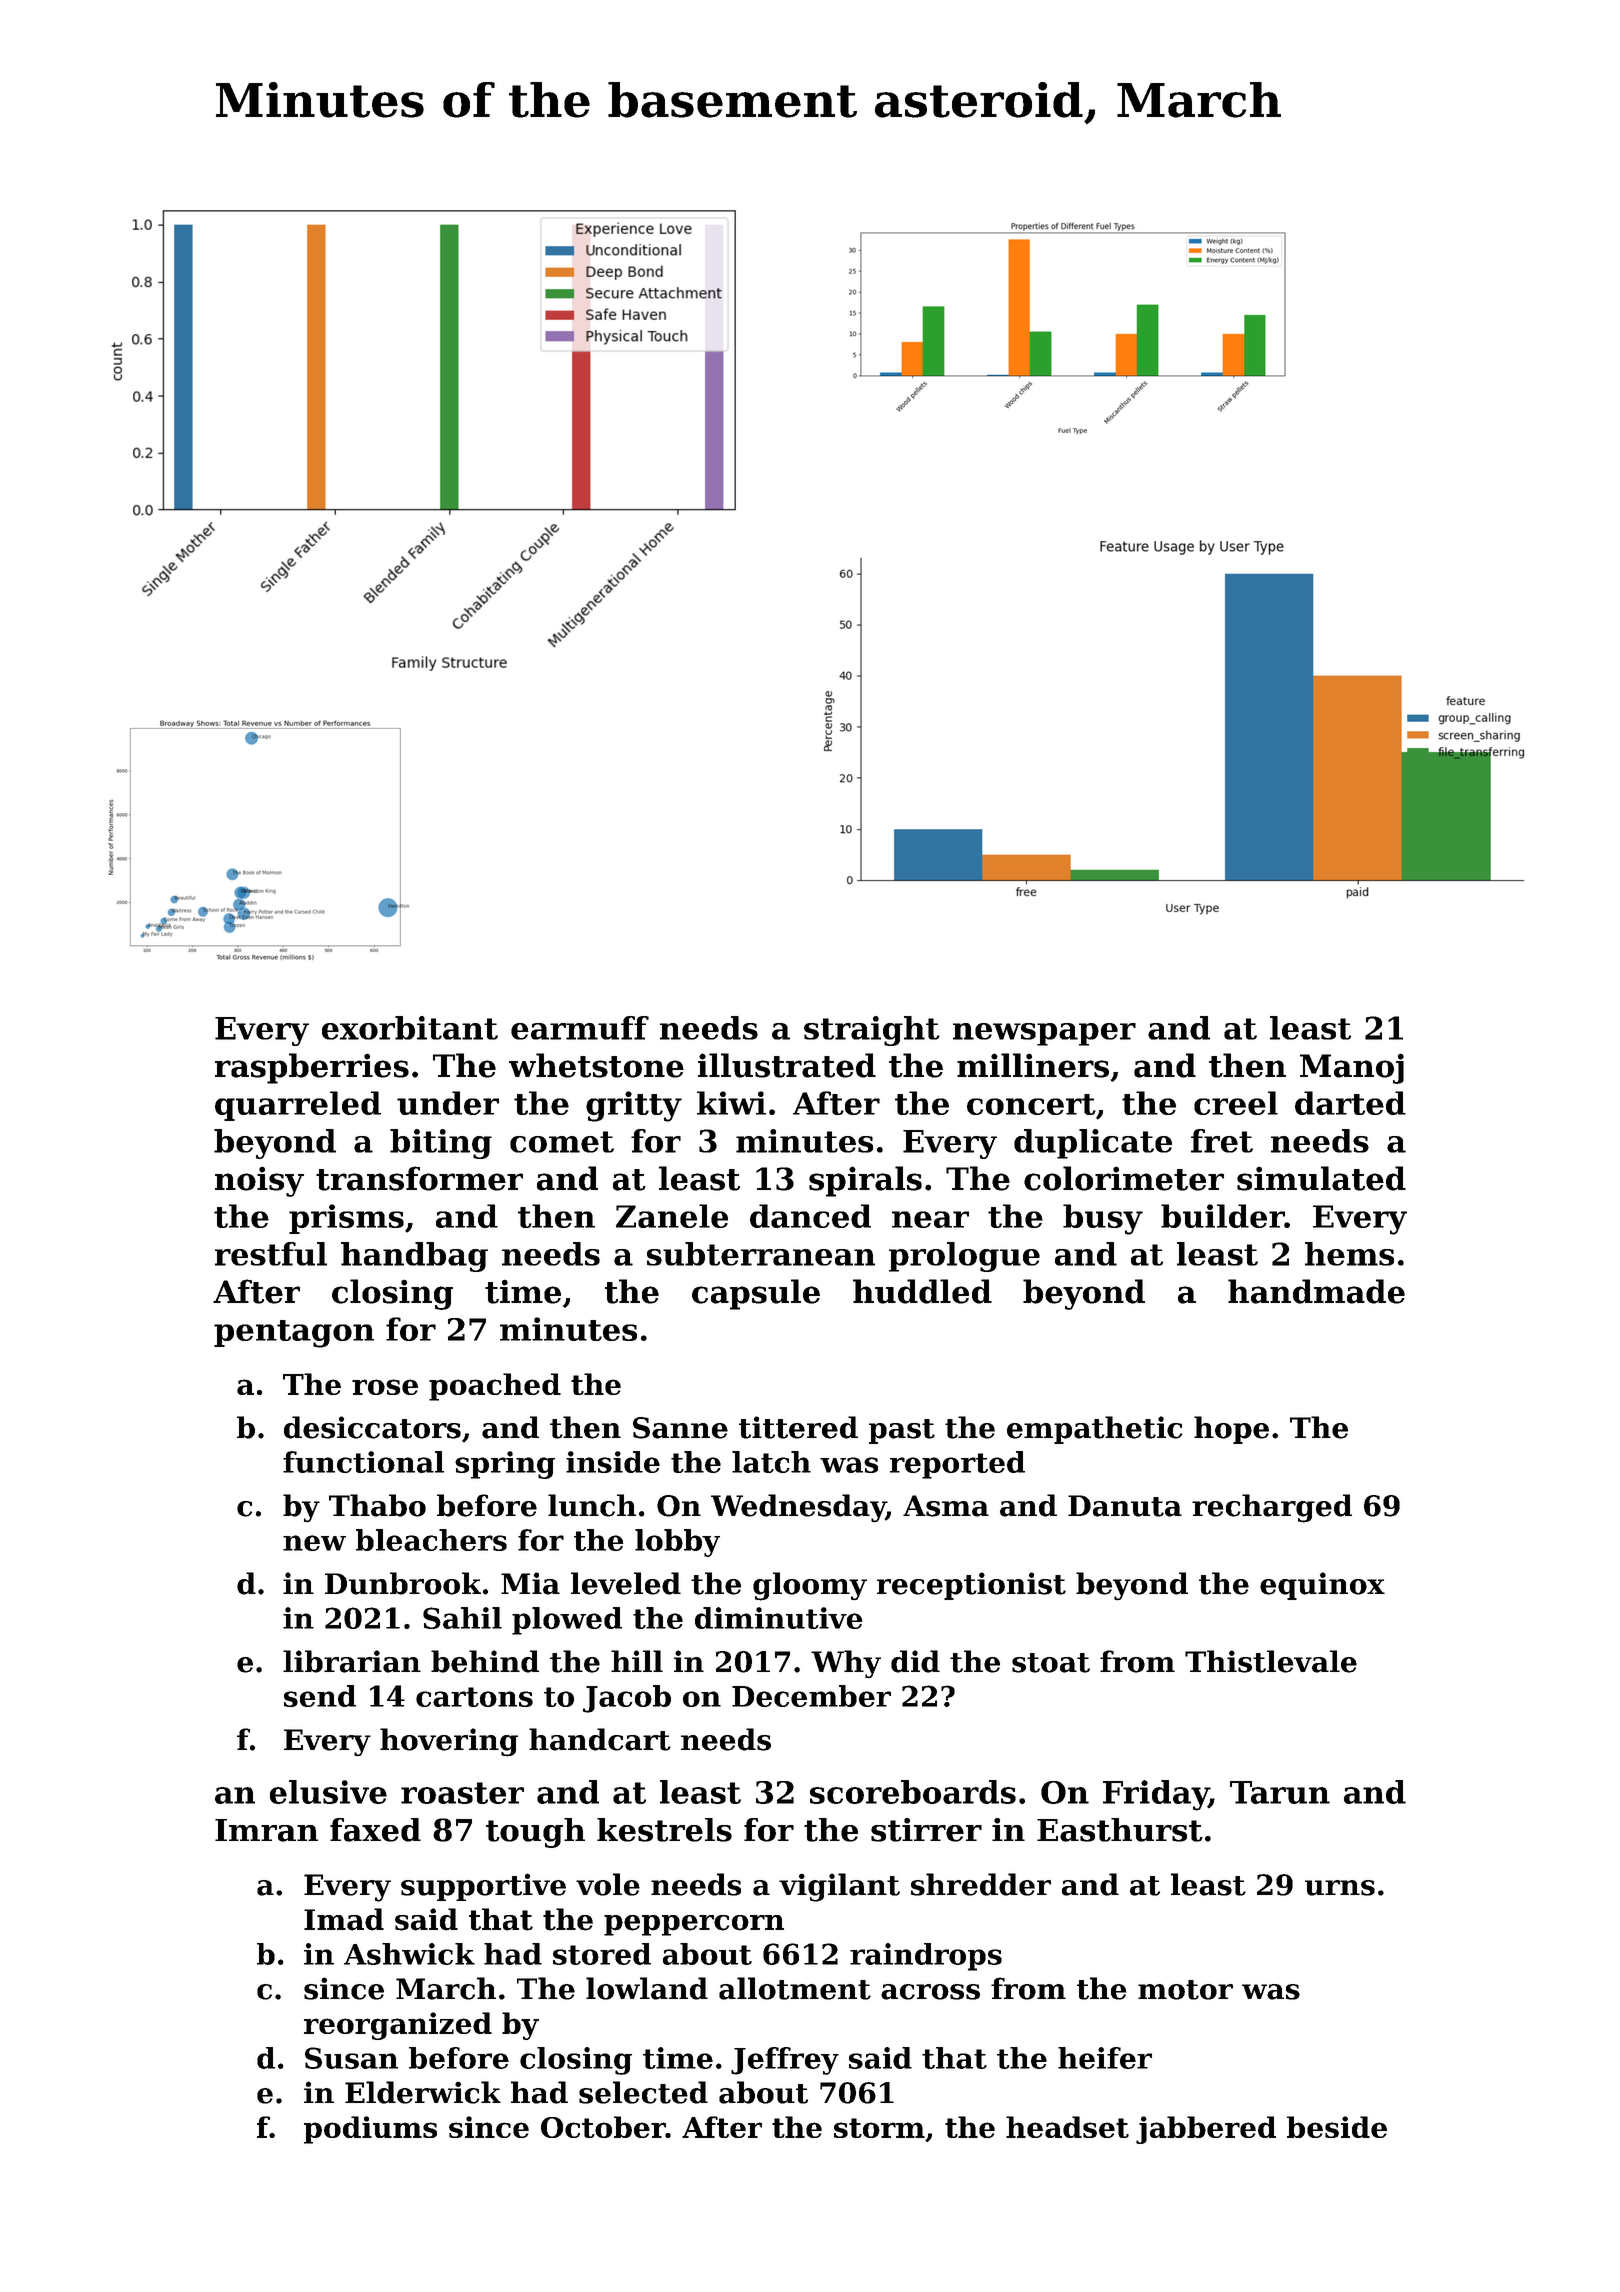  I want to click on podiums, so click(370, 2130).
